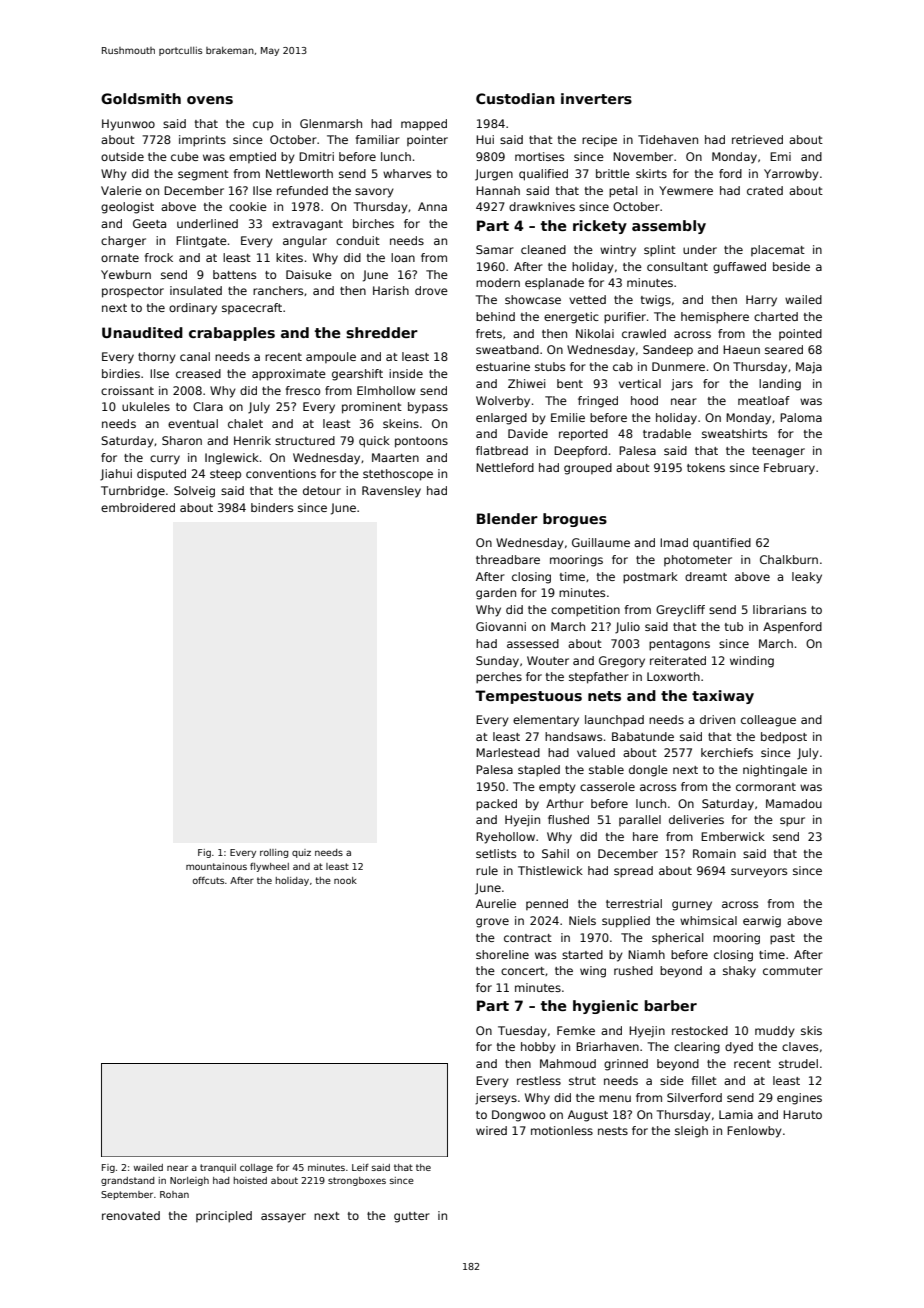 This image has height=1308, width=924. What do you see at coordinates (539, 156) in the image?
I see `mortises` at bounding box center [539, 156].
